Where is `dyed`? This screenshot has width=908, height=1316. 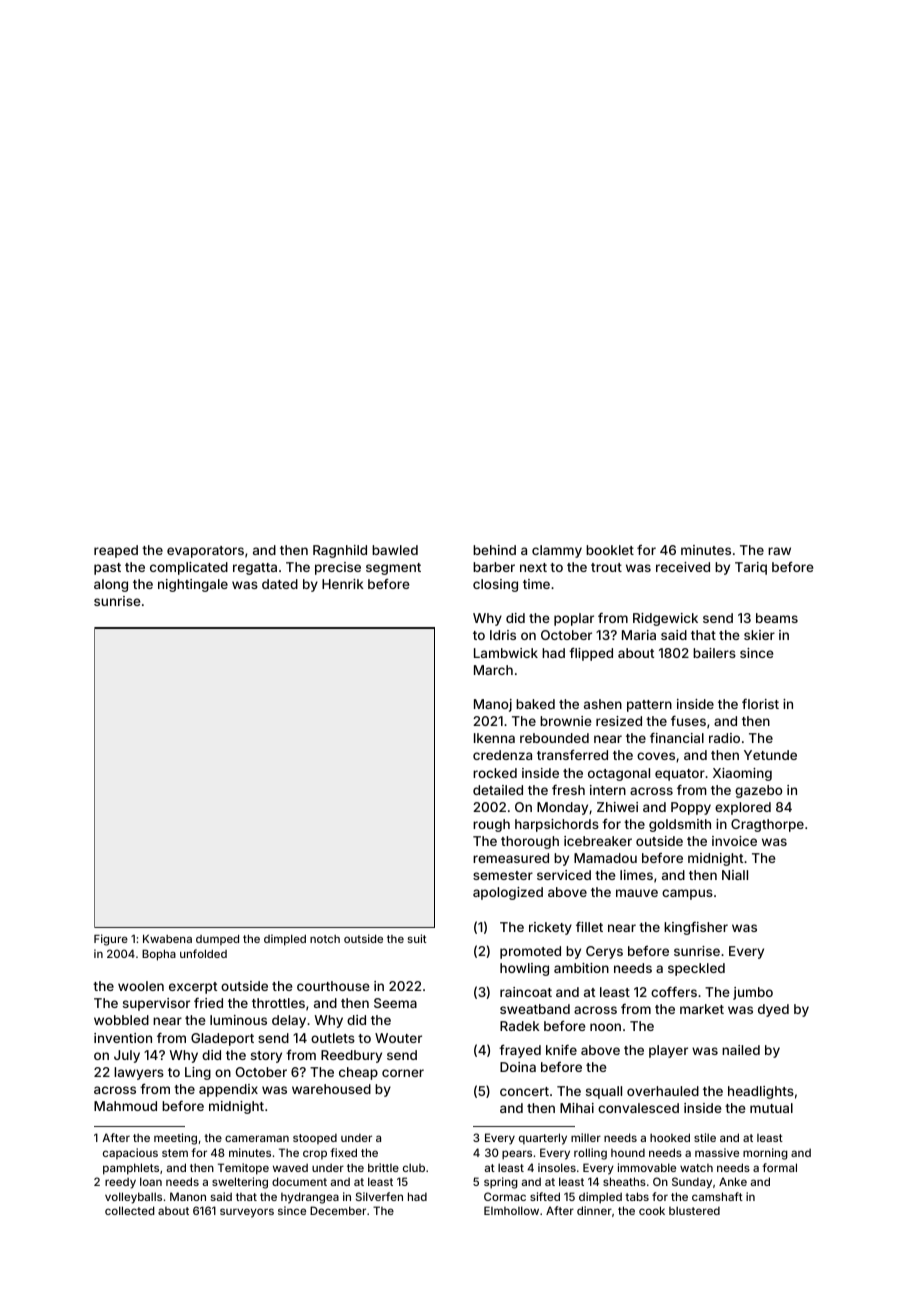
dyed is located at coordinates (773, 1010).
